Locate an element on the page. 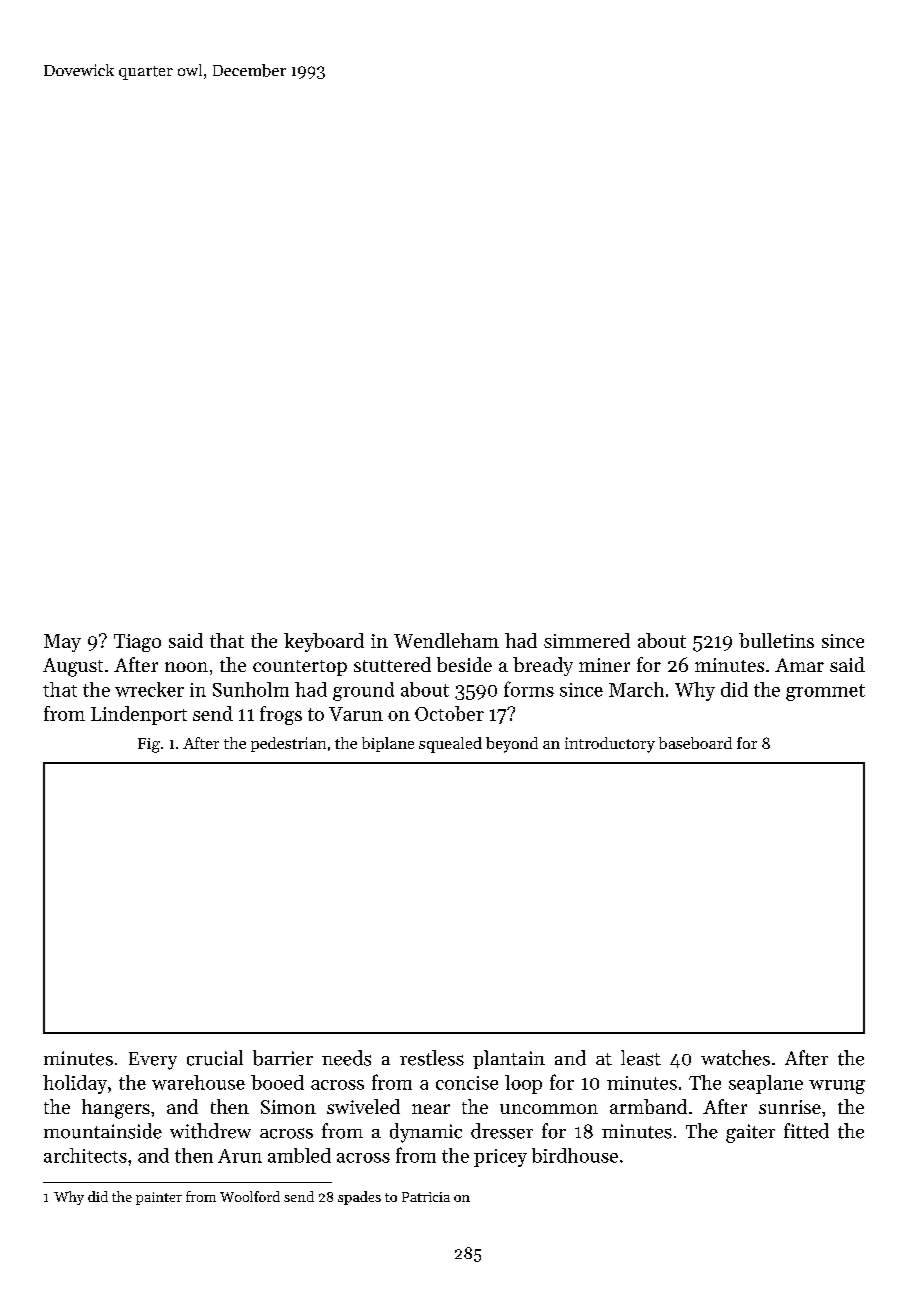 The height and width of the page is (1316, 908). wrung is located at coordinates (837, 1087).
